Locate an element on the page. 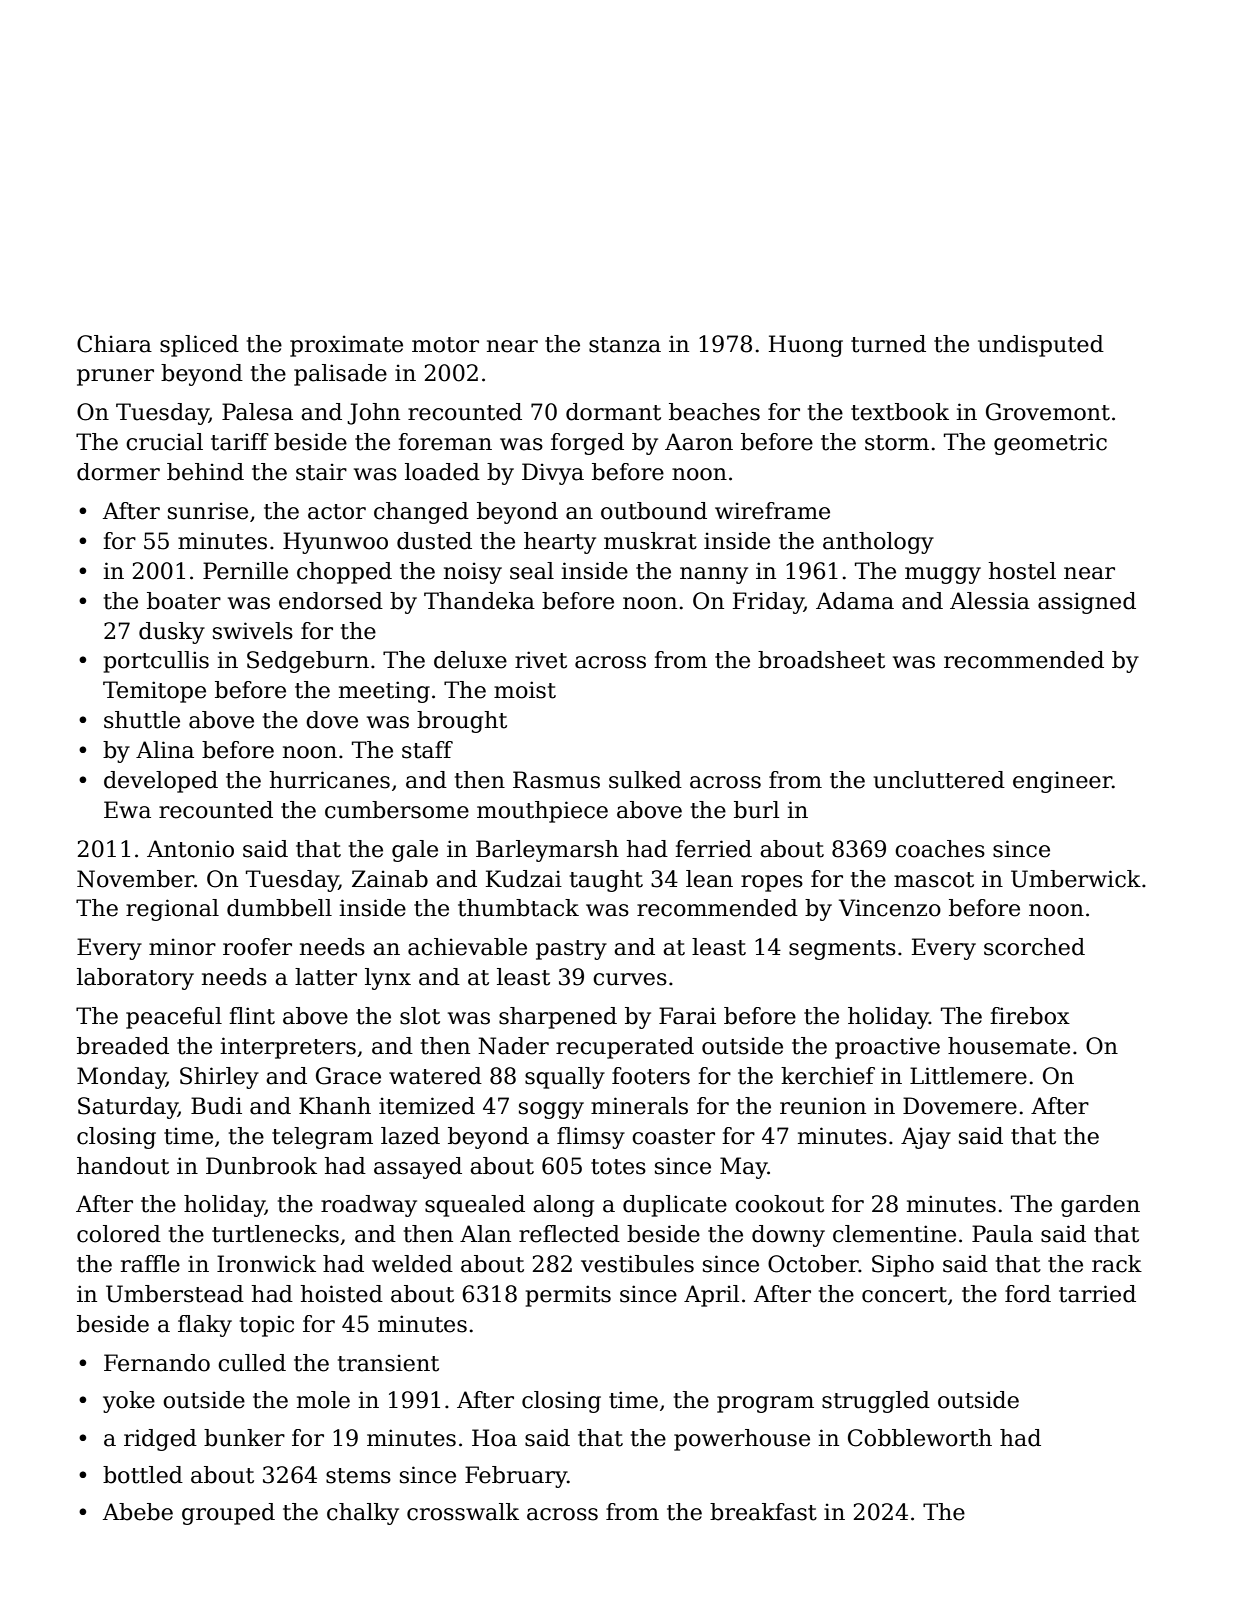  geometric is located at coordinates (1050, 444).
